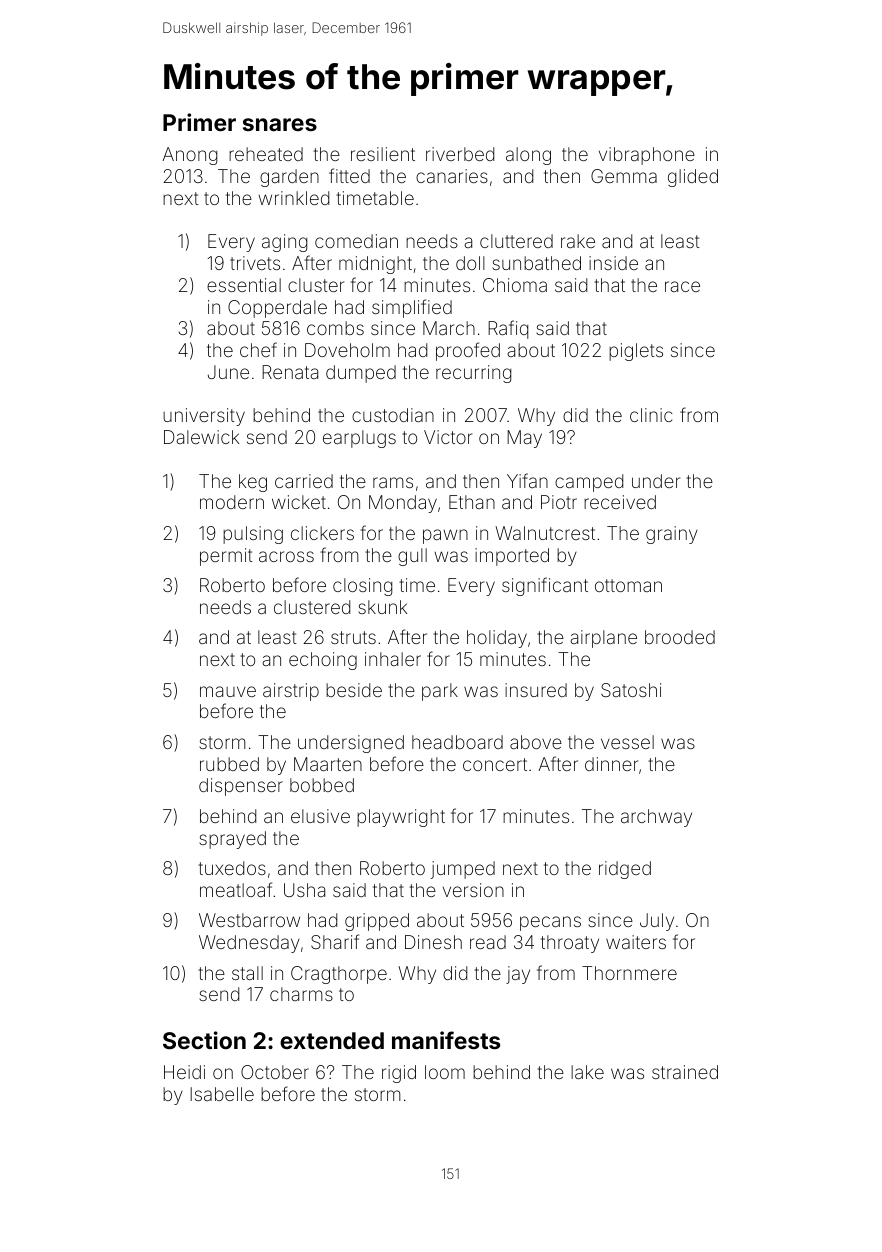 Image resolution: width=882 pixels, height=1252 pixels. Describe the element at coordinates (508, 329) in the screenshot. I see `Rafiq` at that location.
